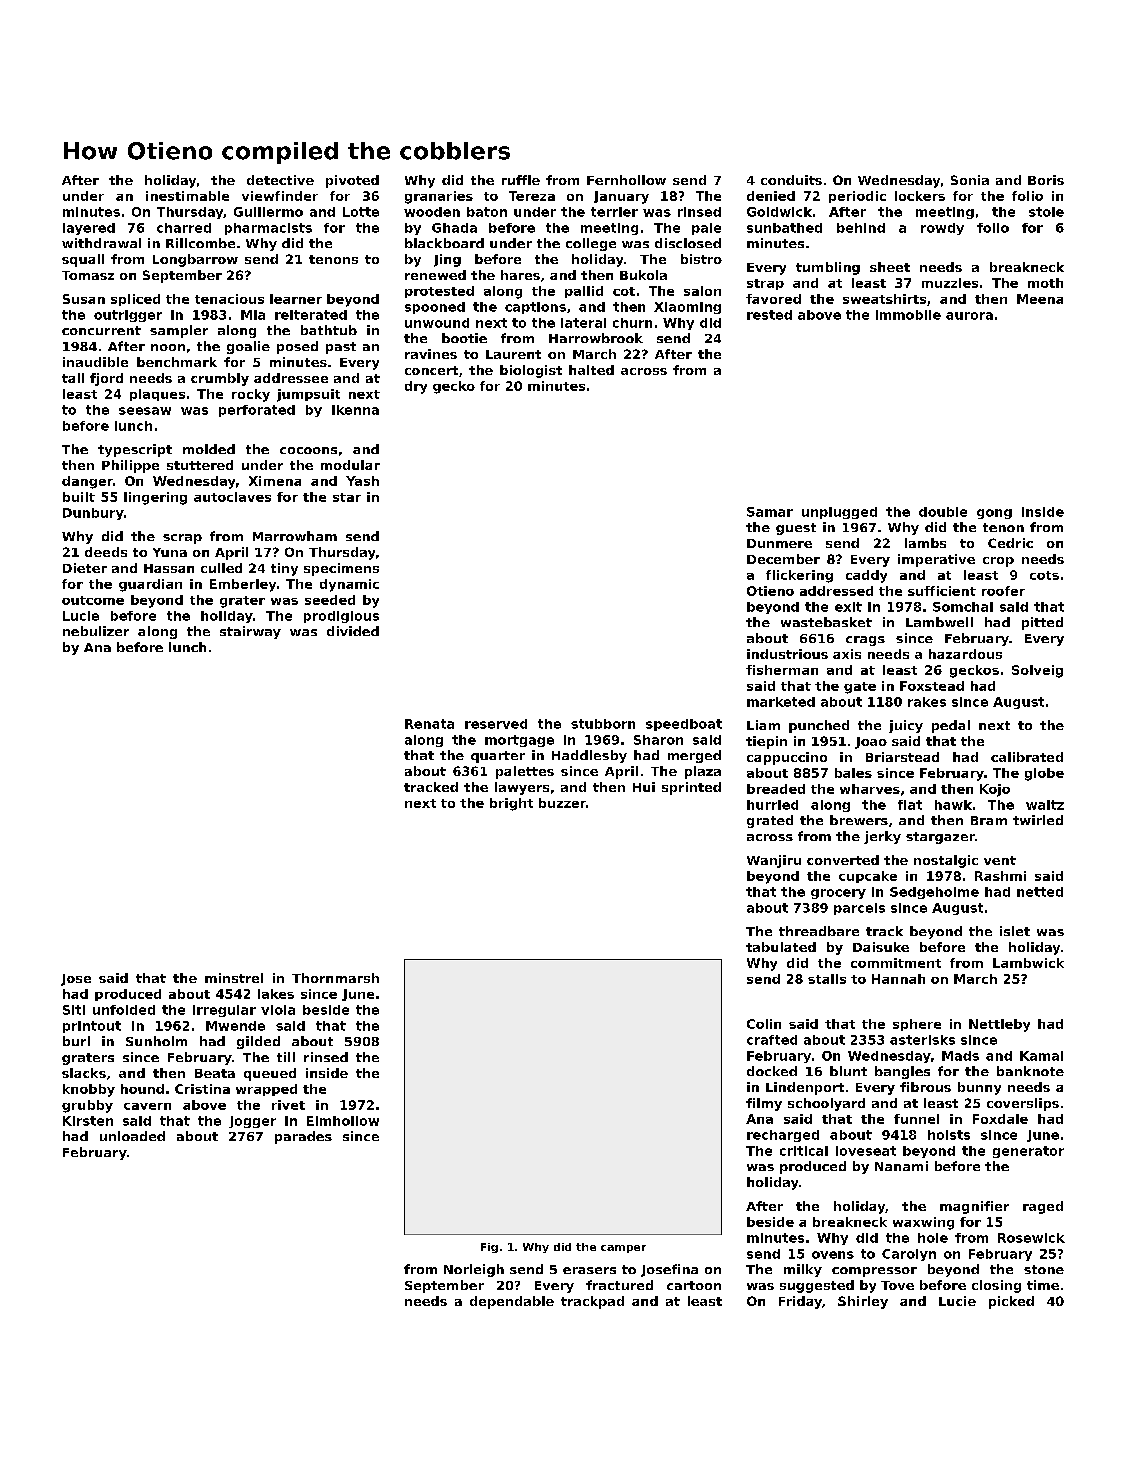 The image size is (1126, 1457). What do you see at coordinates (335, 978) in the image?
I see `Thornmarsh` at bounding box center [335, 978].
